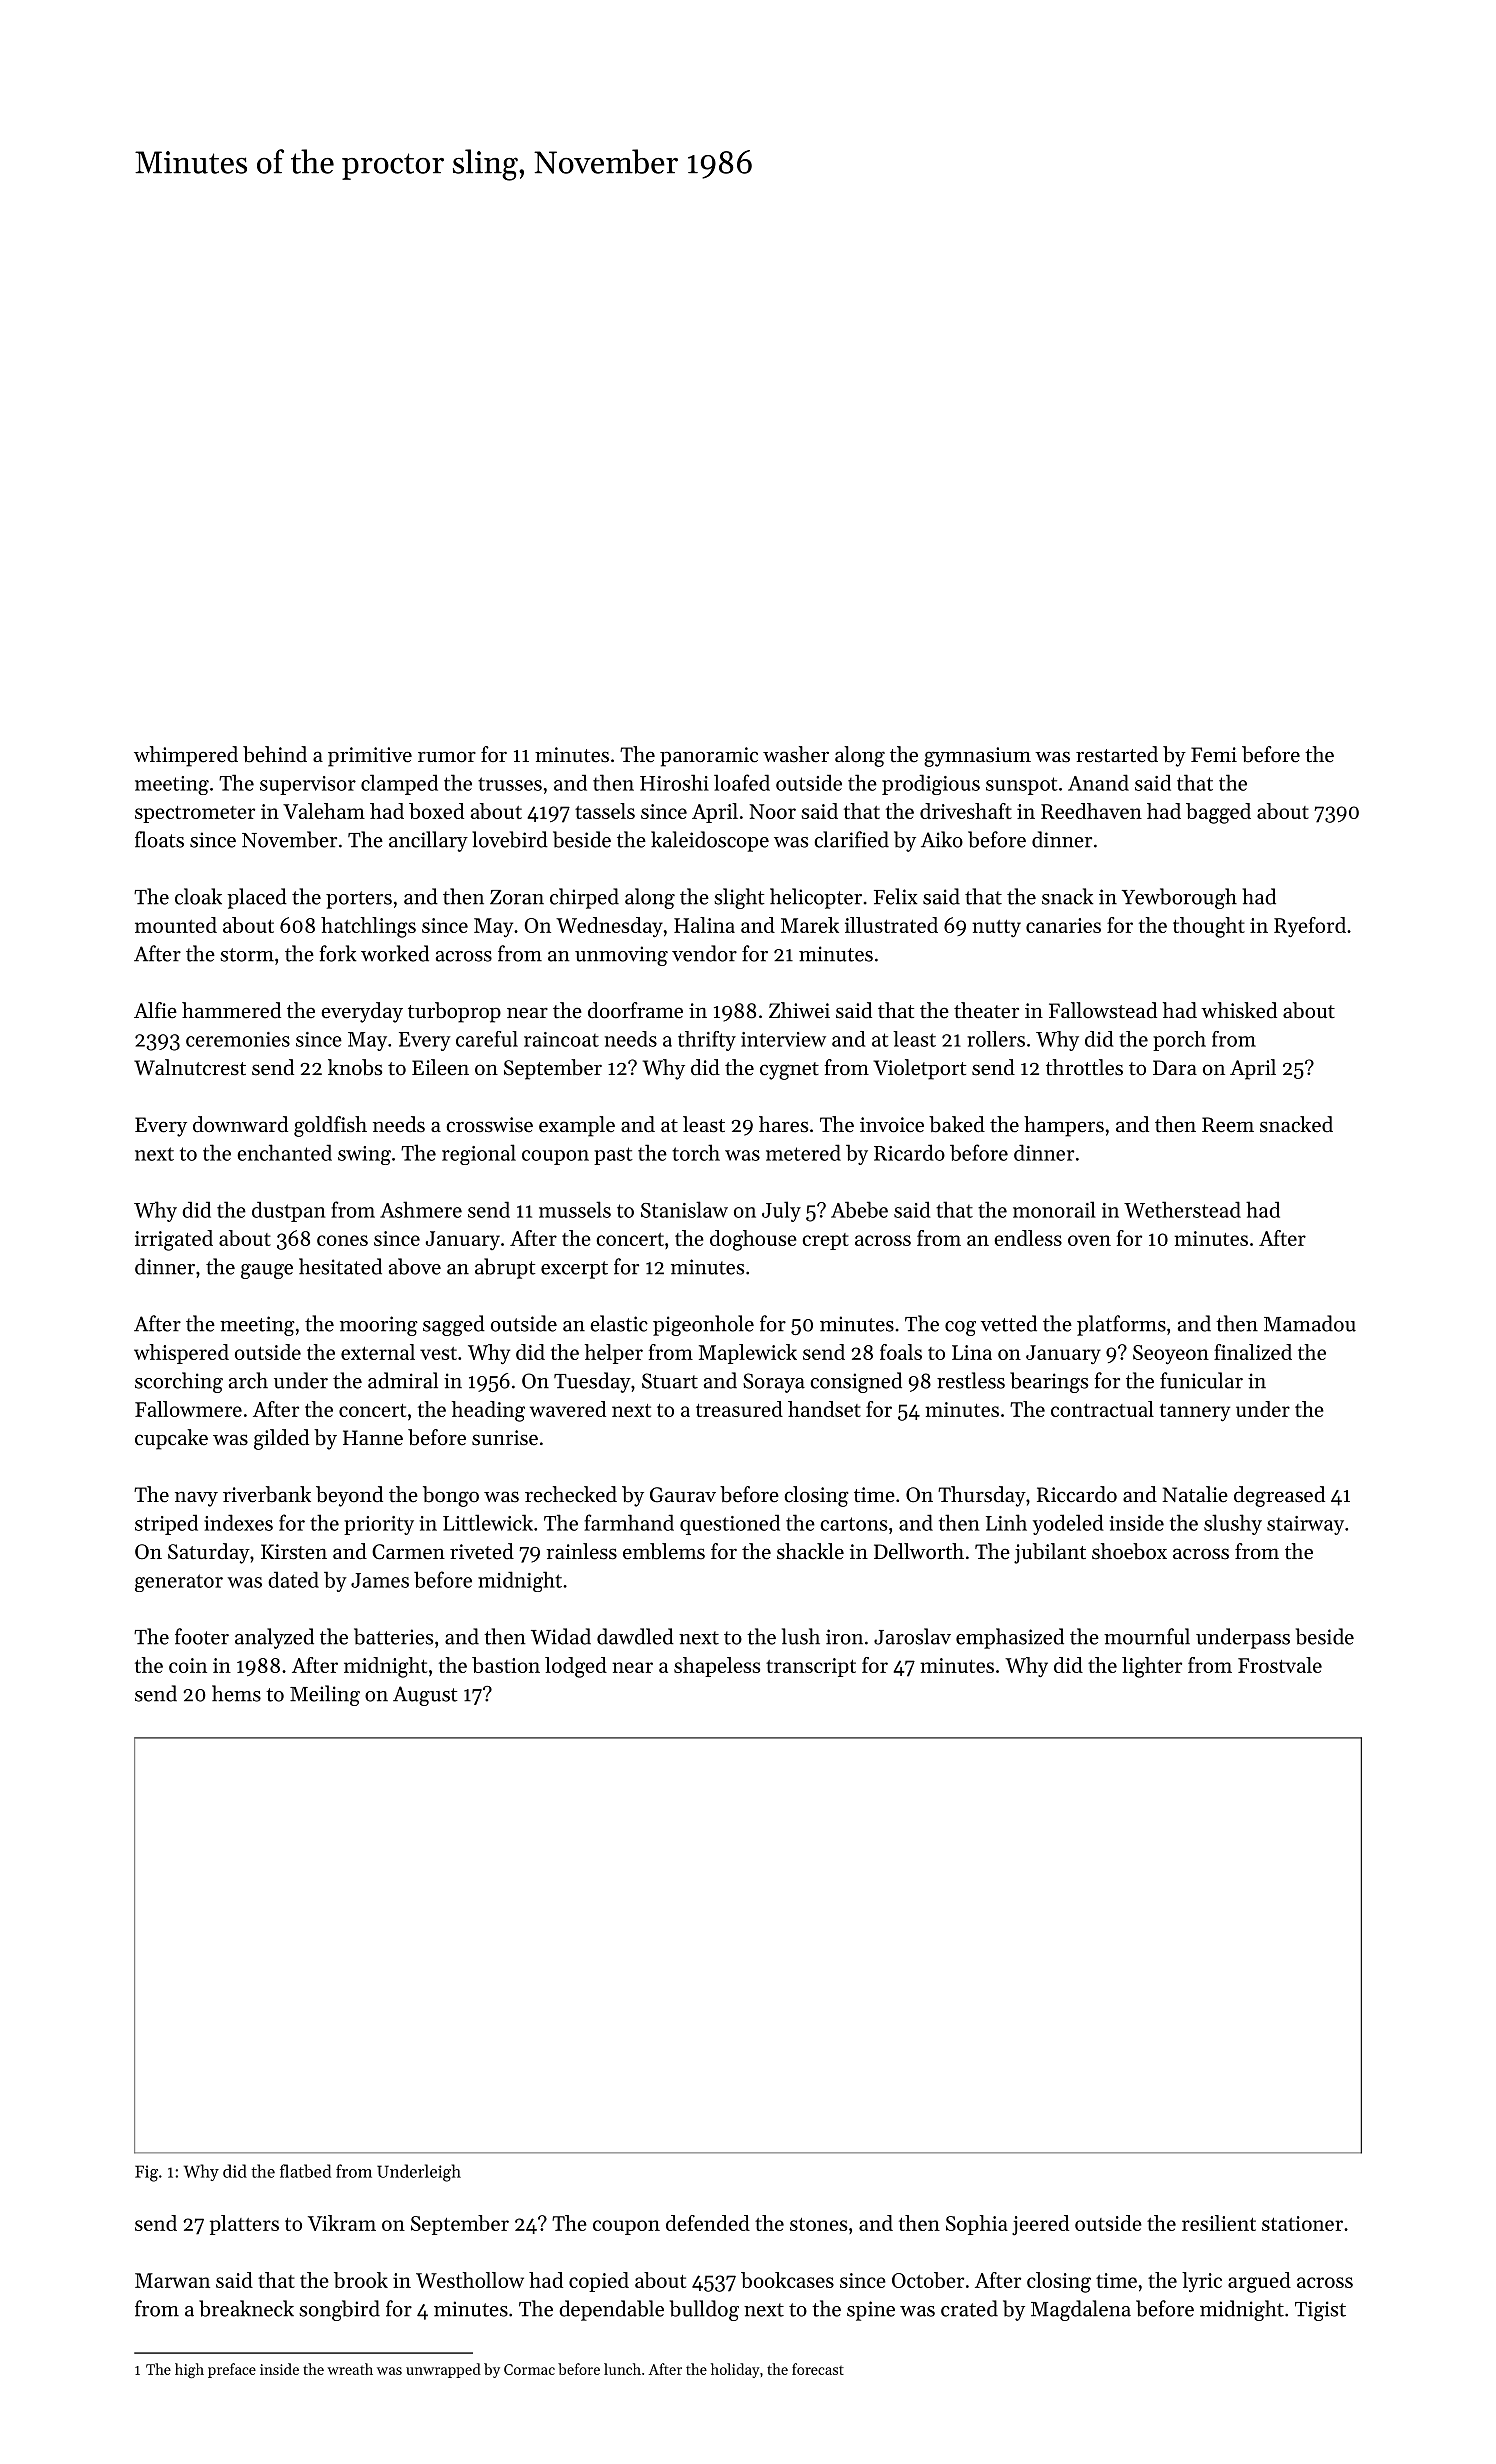 The image size is (1496, 2464). Describe the element at coordinates (529, 2369) in the document. I see `Cormac` at that location.
